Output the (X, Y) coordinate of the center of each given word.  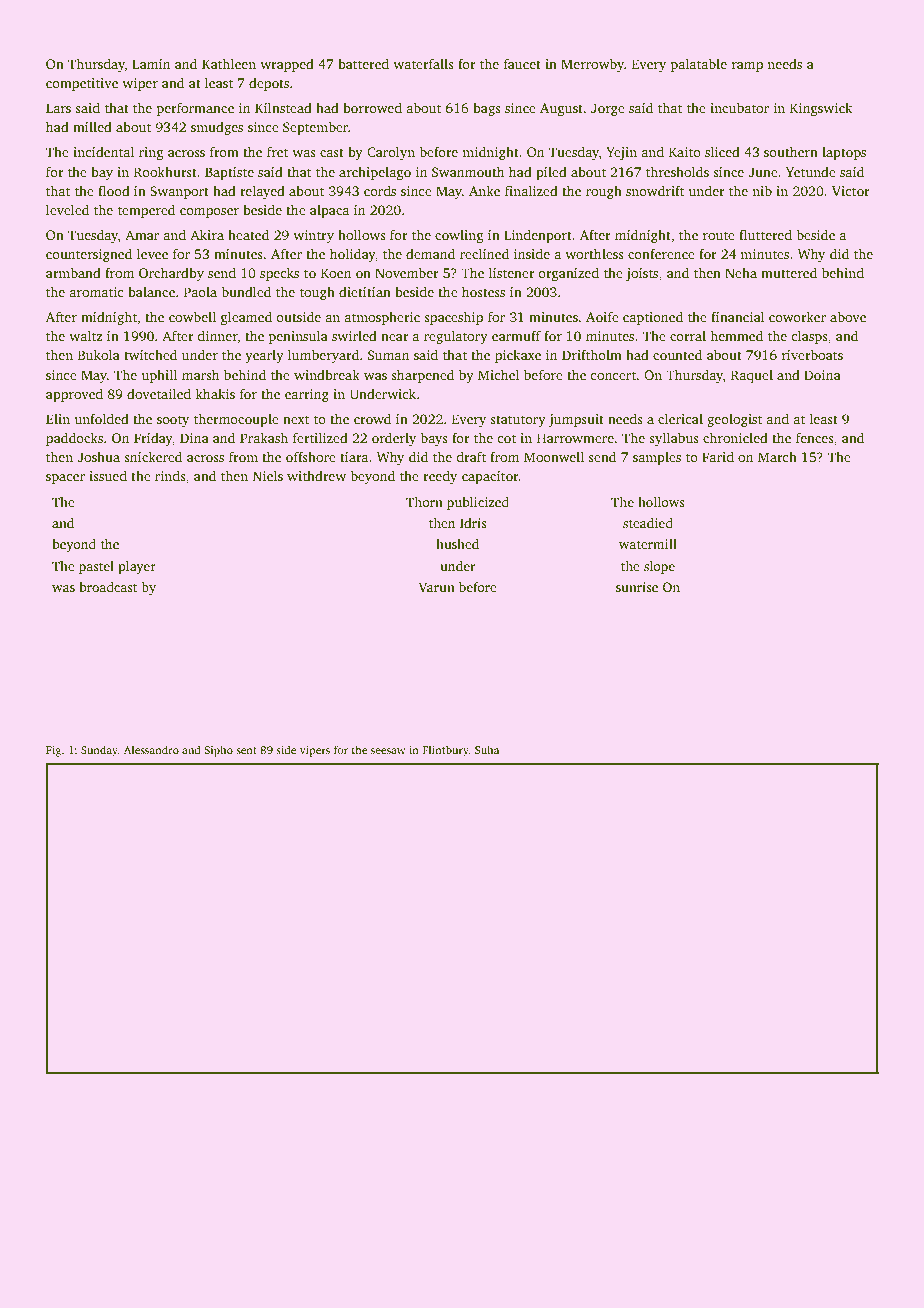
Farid (718, 456)
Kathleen (229, 63)
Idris (473, 523)
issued (108, 475)
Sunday (99, 751)
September (315, 128)
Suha (487, 749)
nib (762, 190)
